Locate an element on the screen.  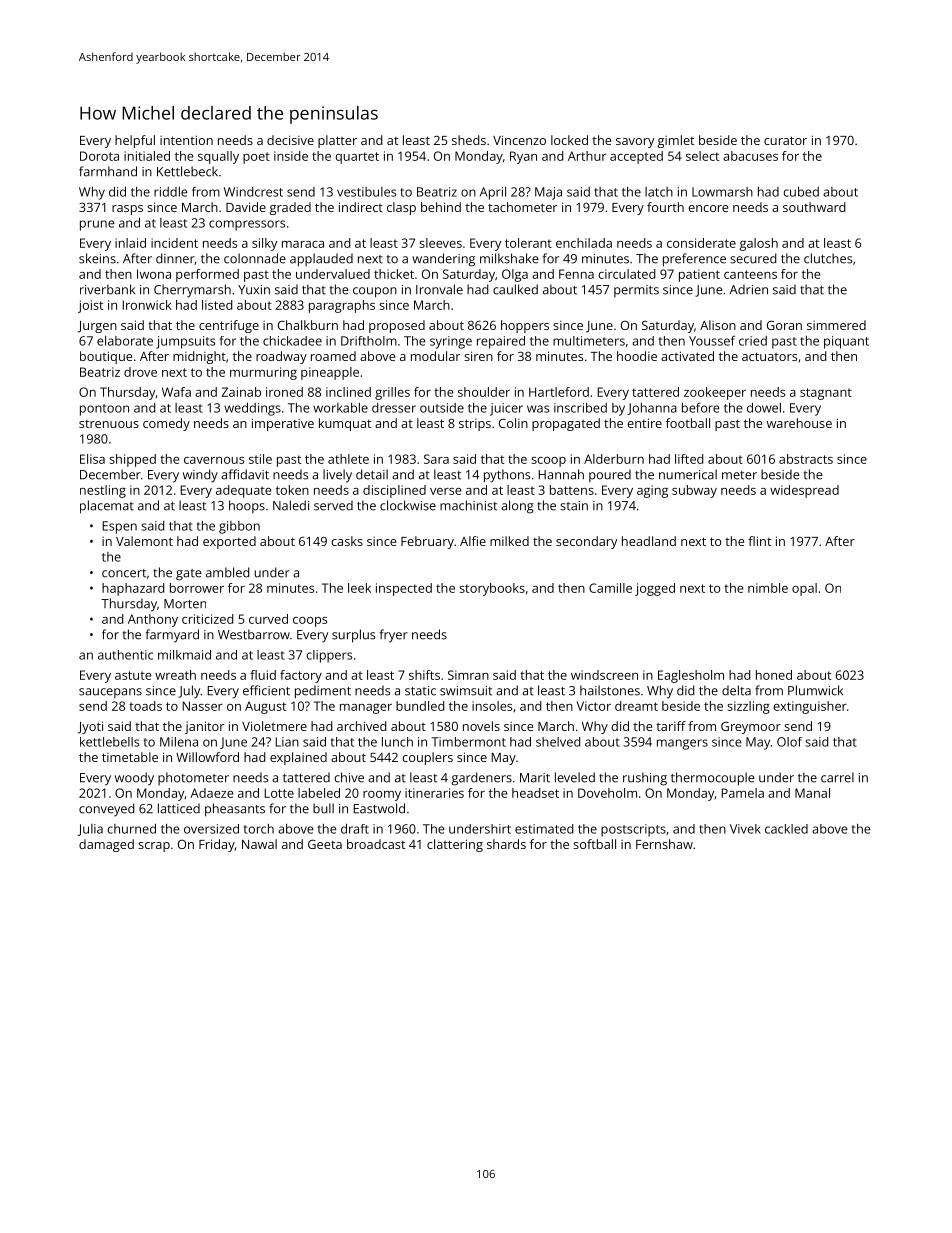
paragraphs is located at coordinates (342, 306).
